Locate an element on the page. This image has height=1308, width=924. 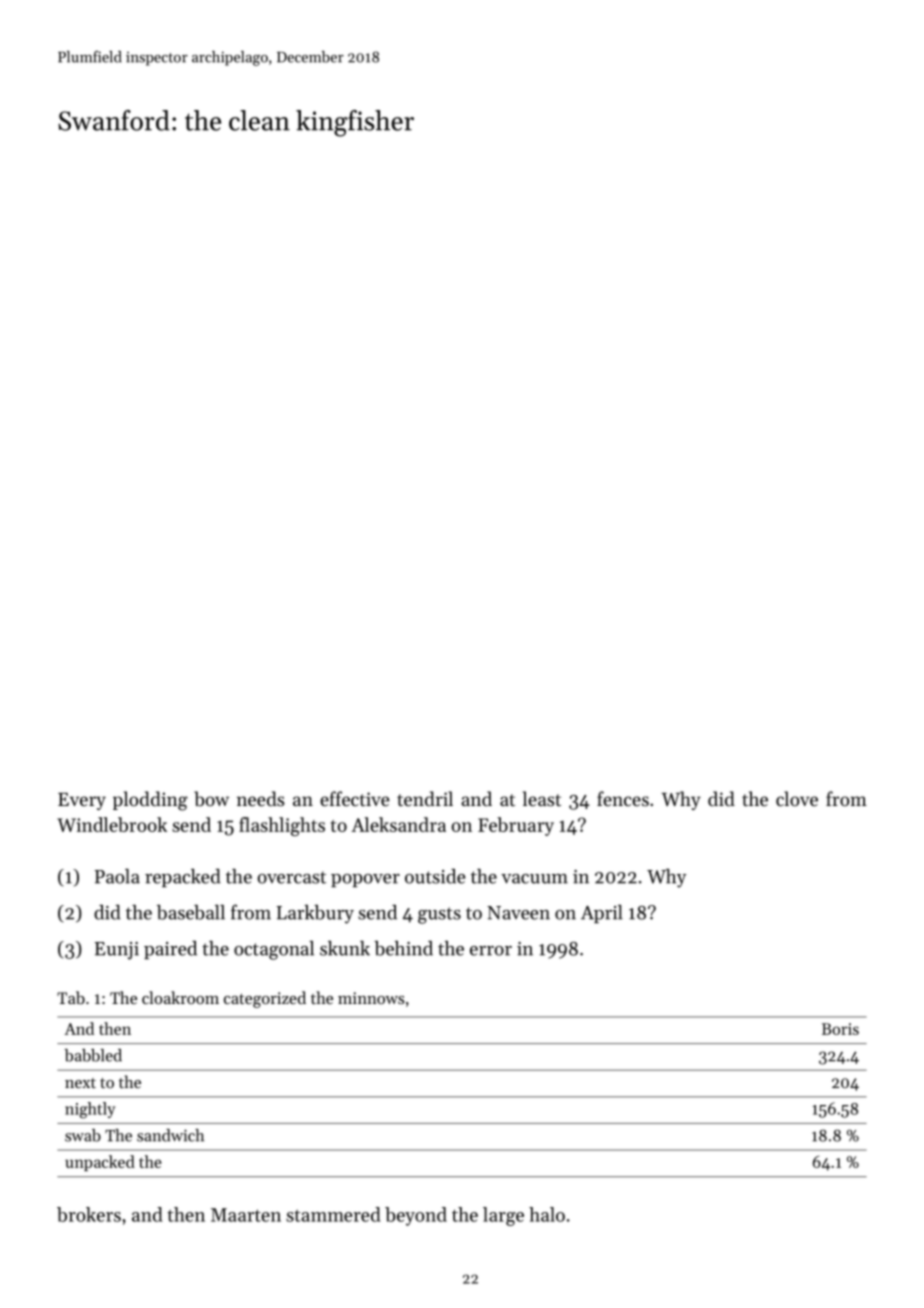
popover is located at coordinates (365, 880).
